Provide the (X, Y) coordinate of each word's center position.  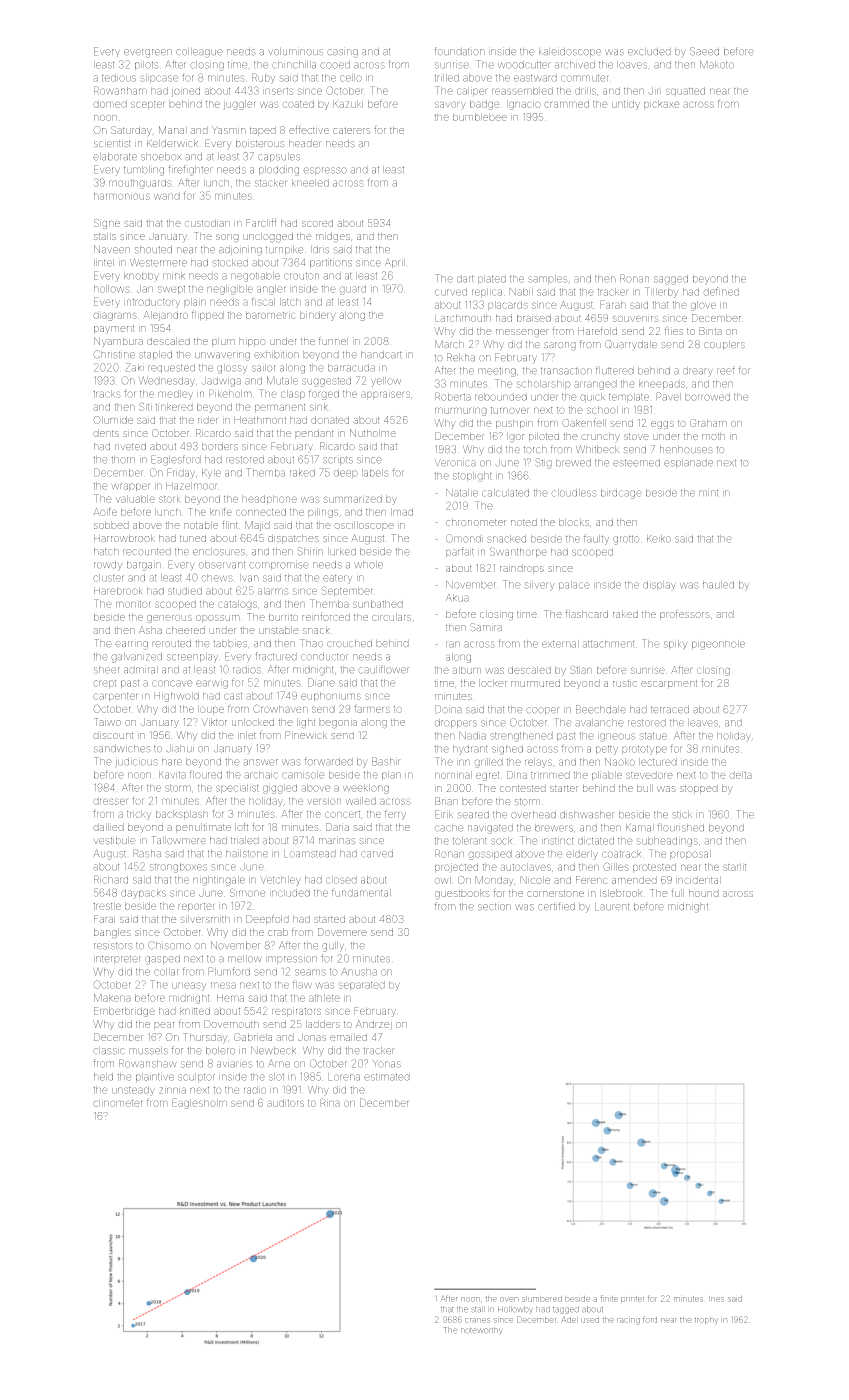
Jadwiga (221, 382)
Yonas (387, 1064)
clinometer (117, 1103)
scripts (338, 460)
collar (166, 972)
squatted (685, 91)
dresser (110, 801)
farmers (372, 708)
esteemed (636, 463)
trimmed (550, 775)
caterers (352, 130)
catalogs (237, 605)
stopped (699, 789)
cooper (542, 711)
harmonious (122, 196)
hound (704, 893)
